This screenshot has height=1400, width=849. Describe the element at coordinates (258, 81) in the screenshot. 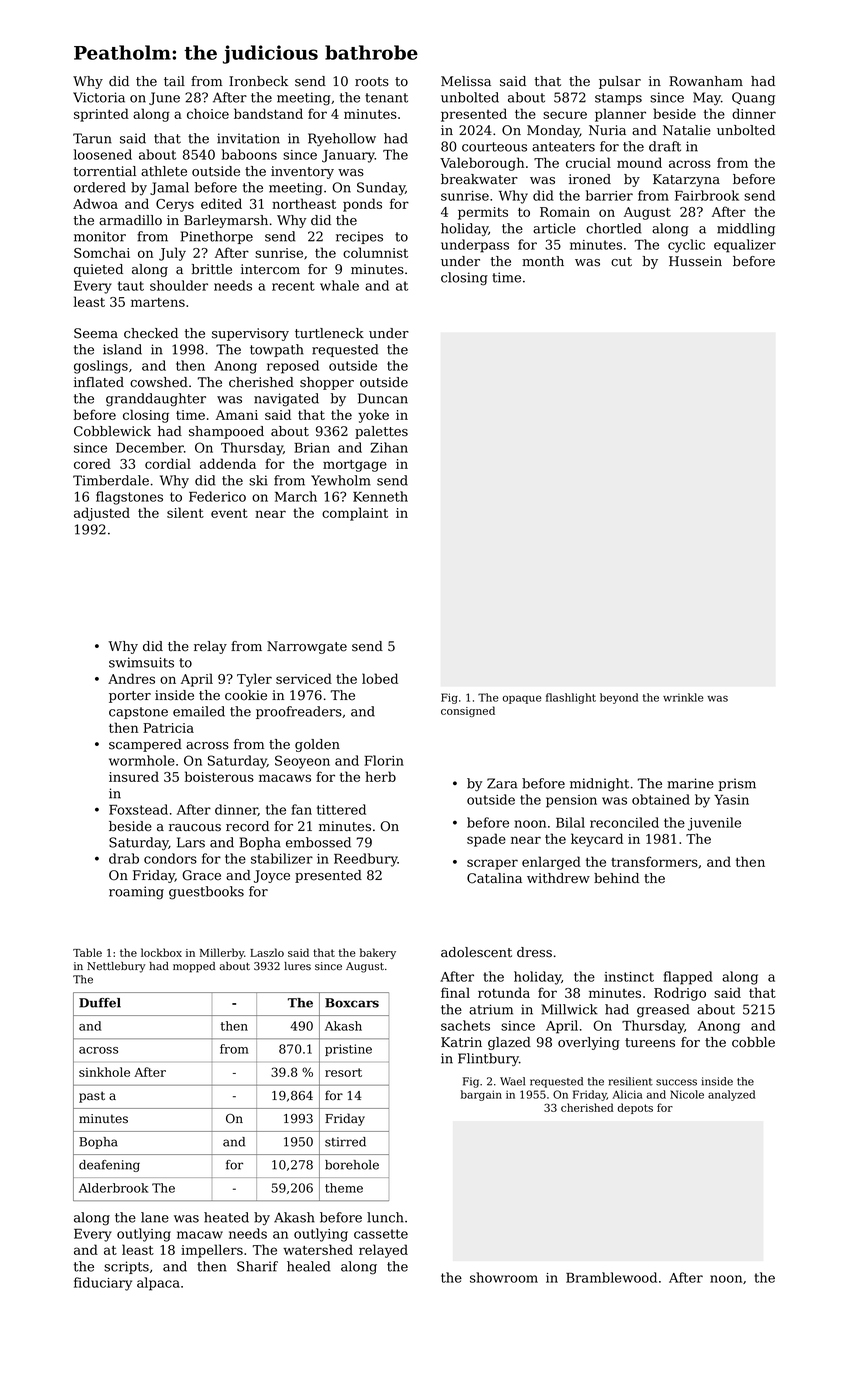

I see `Ironbeck` at that location.
